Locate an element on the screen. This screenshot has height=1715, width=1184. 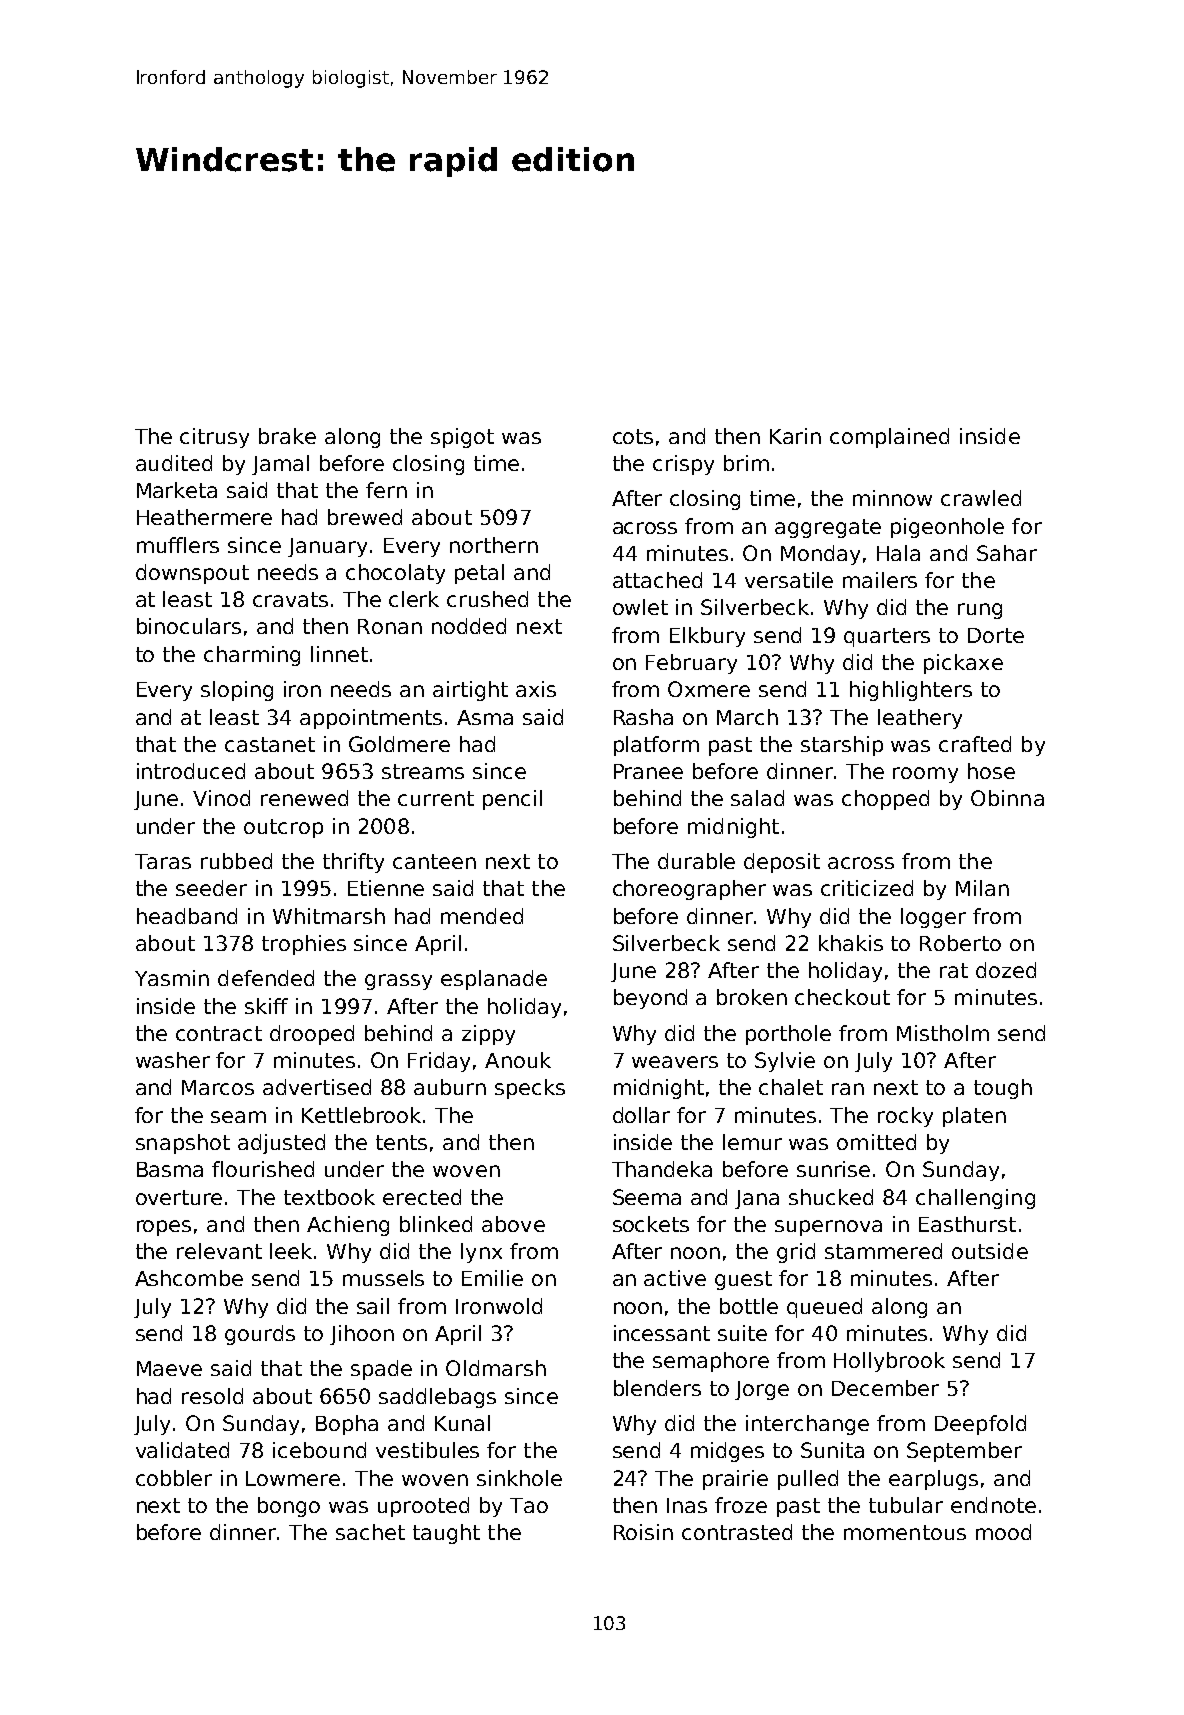
northern is located at coordinates (494, 545).
